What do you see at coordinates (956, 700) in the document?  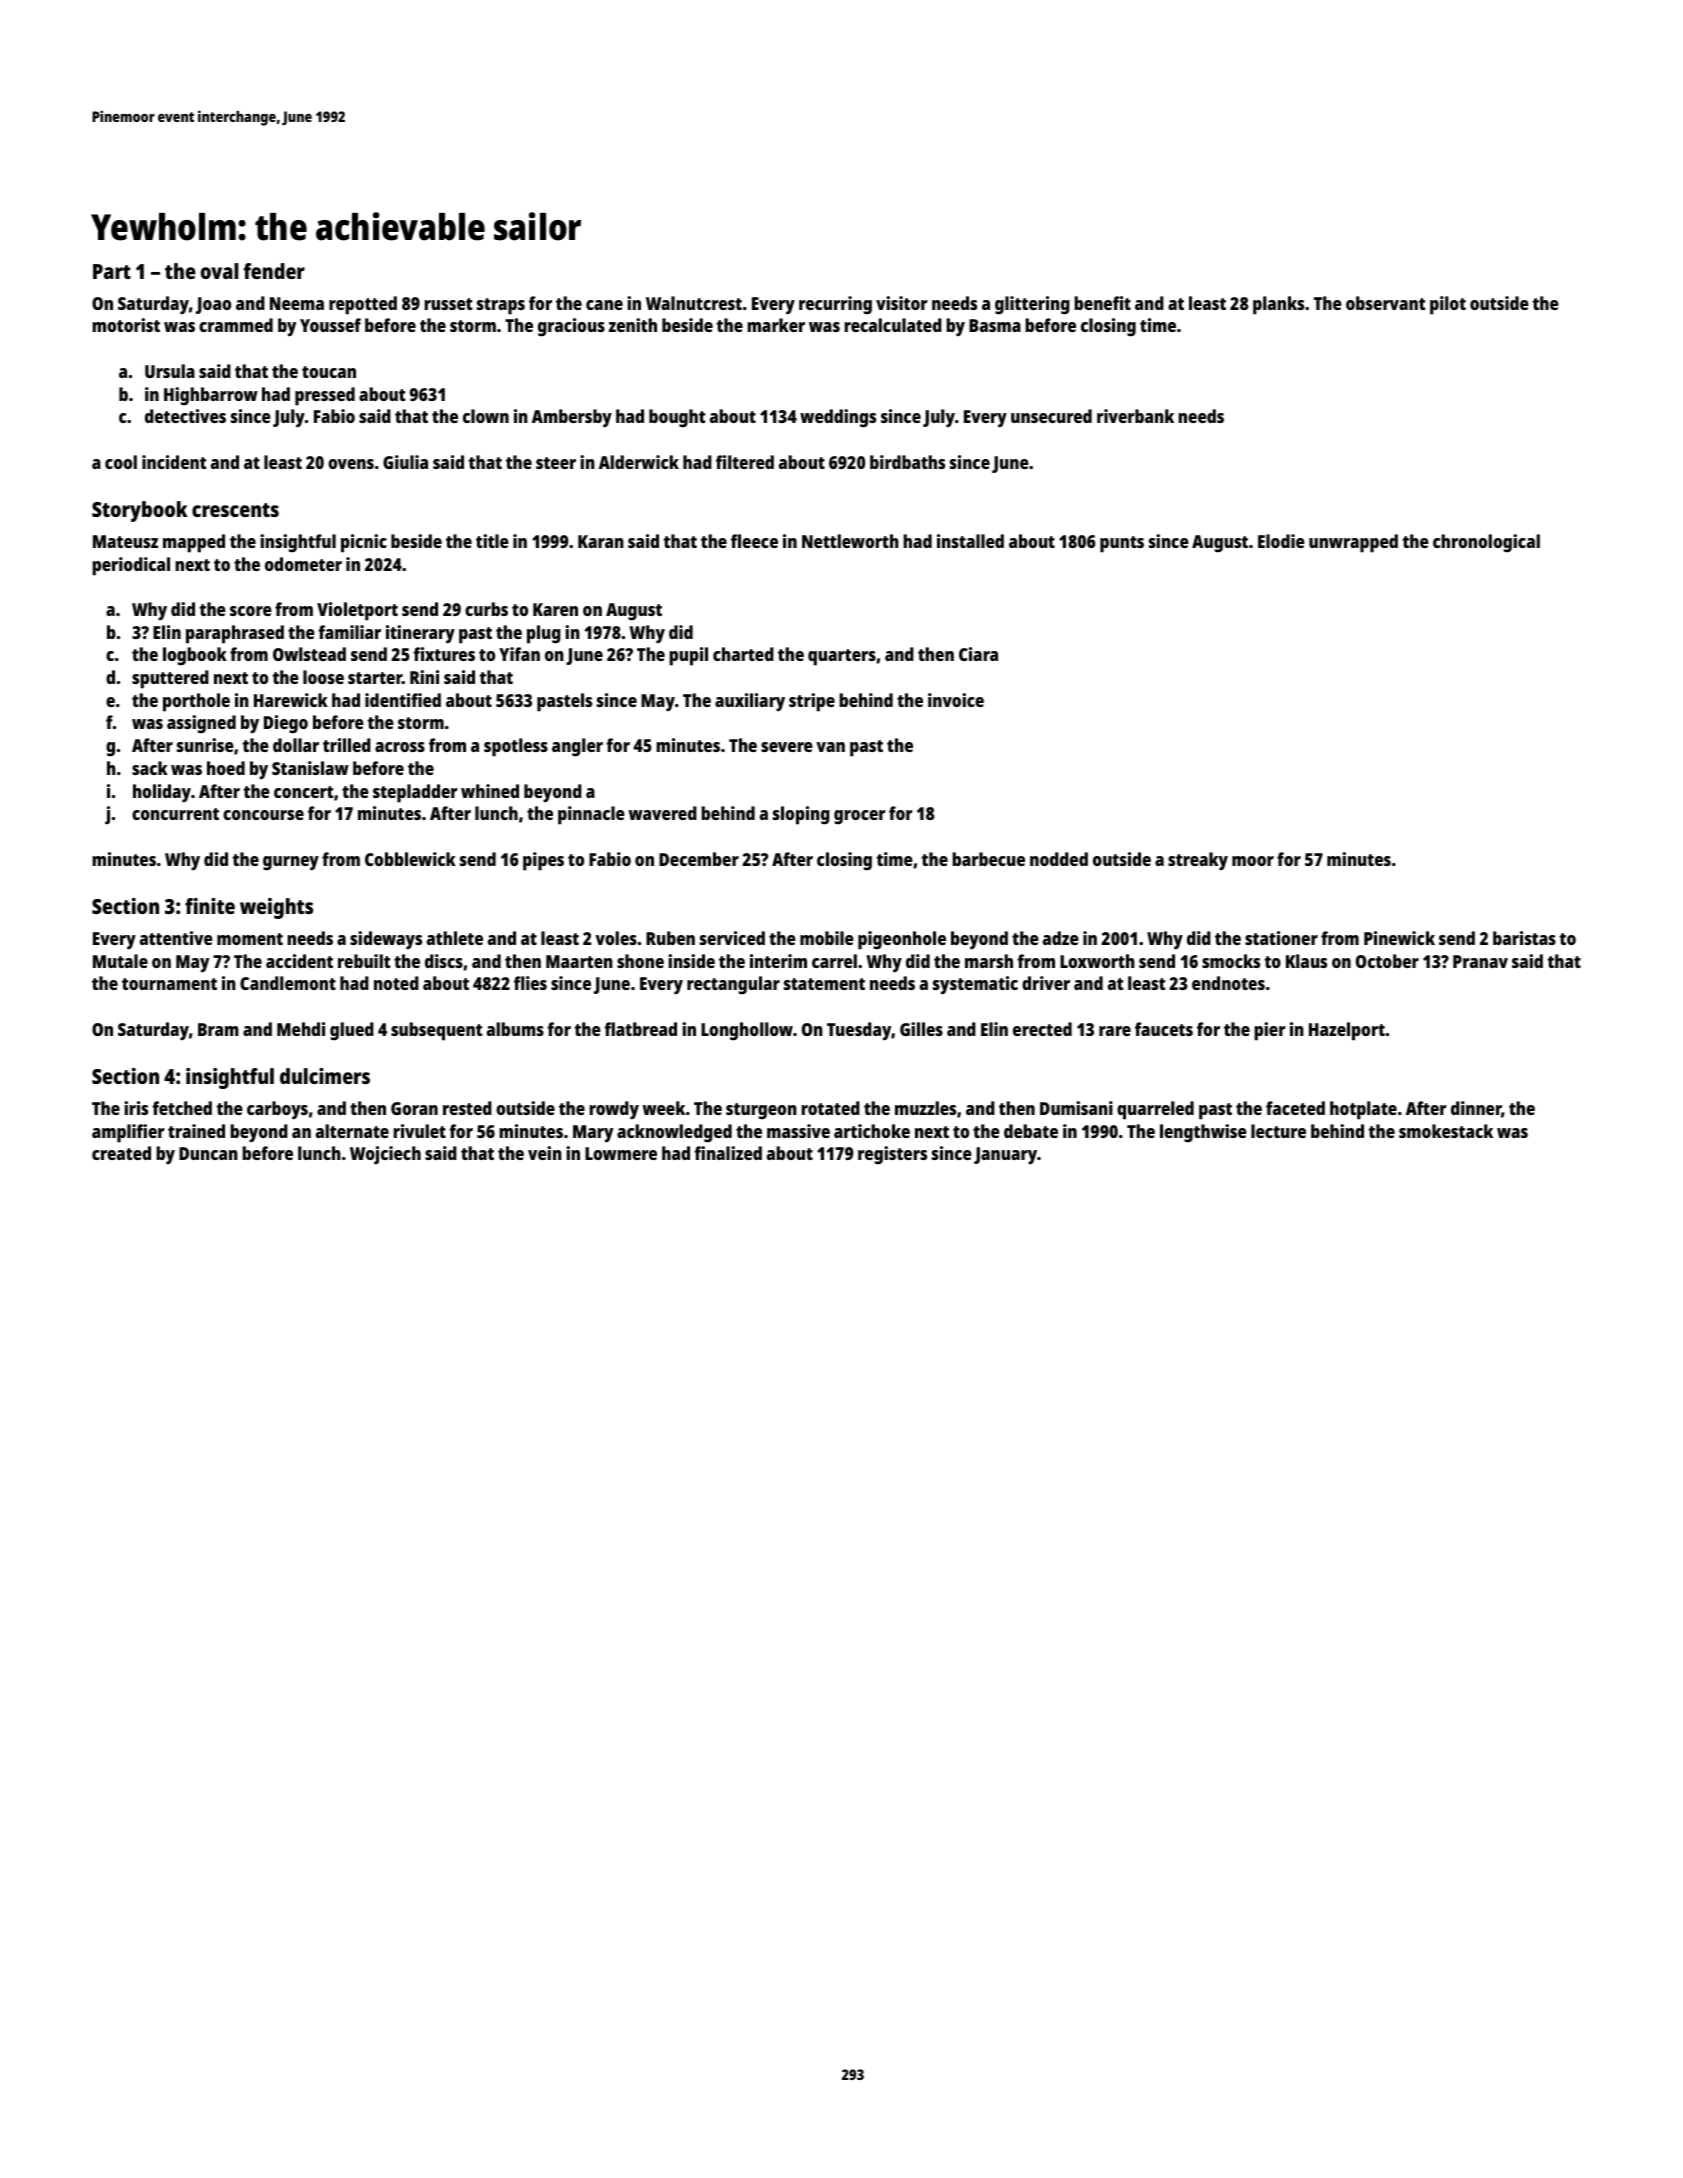 I see `invoice` at bounding box center [956, 700].
